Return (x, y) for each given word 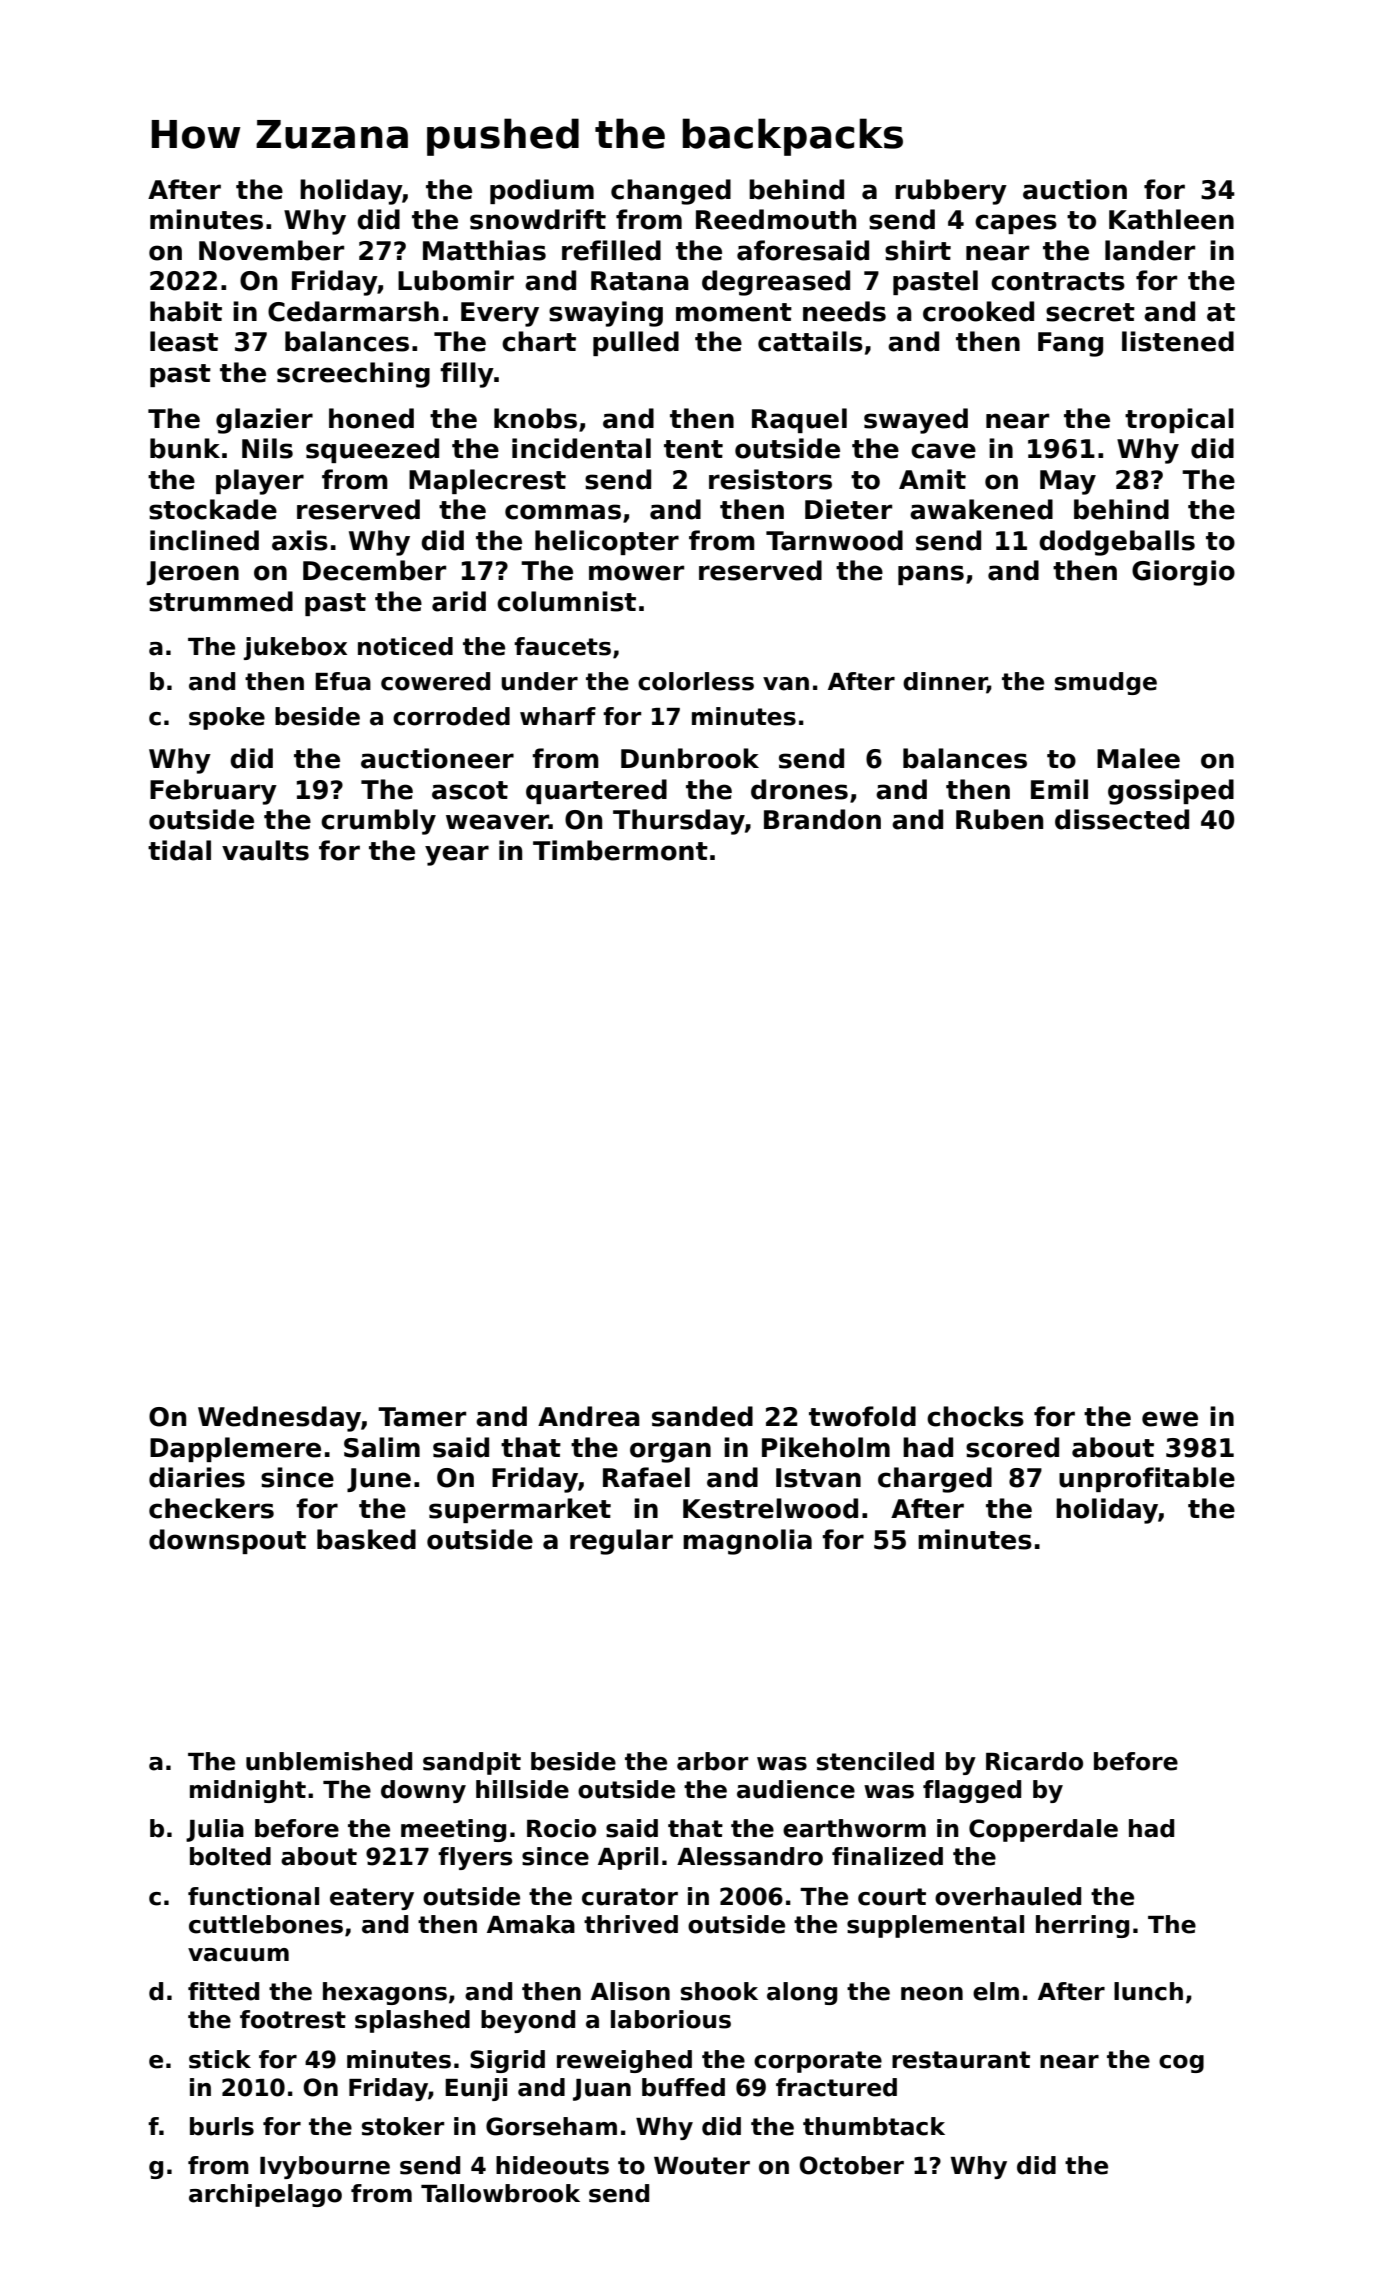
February (213, 792)
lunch (1148, 1991)
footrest (293, 2019)
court (892, 1897)
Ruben (999, 819)
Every (500, 314)
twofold (862, 1416)
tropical (1179, 420)
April (628, 1858)
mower (636, 573)
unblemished (329, 1761)
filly (467, 375)
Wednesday (279, 1419)
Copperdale (1043, 1830)
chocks (975, 1416)
